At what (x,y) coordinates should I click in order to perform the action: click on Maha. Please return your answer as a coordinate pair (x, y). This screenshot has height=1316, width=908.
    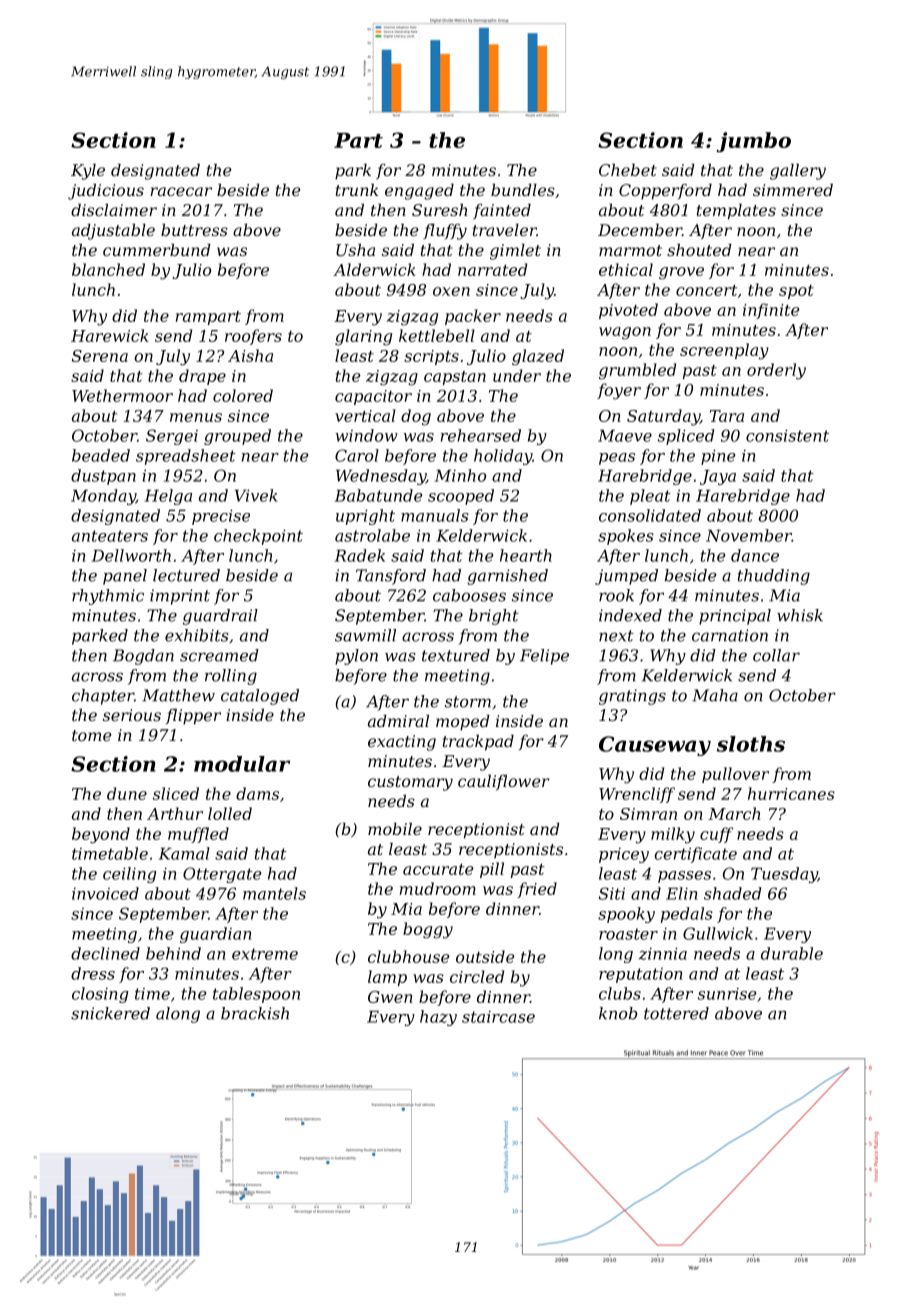
    Looking at the image, I should click on (715, 695).
